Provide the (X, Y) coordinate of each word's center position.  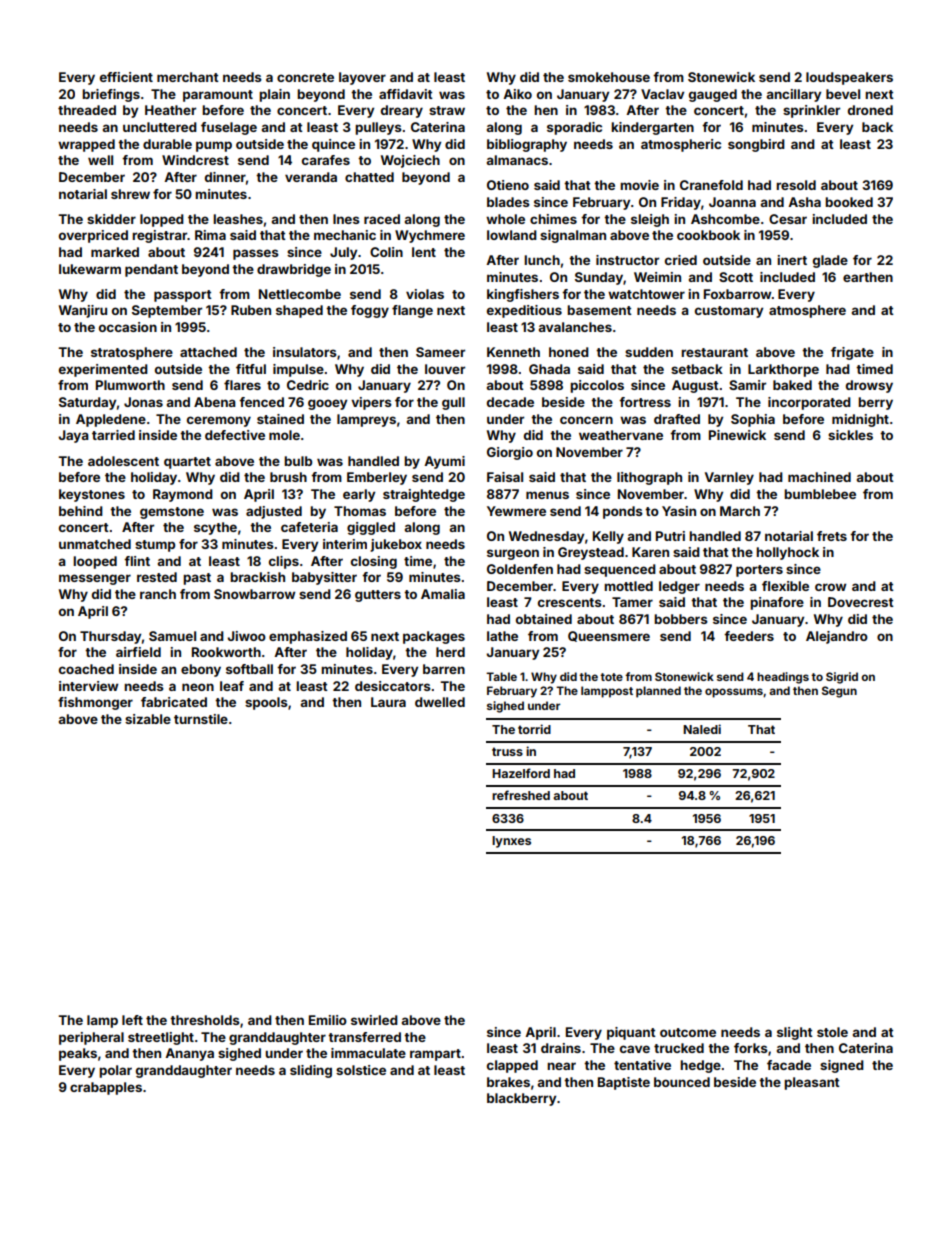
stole (832, 1032)
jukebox (396, 545)
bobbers (681, 619)
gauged (713, 95)
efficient (126, 77)
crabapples (106, 1088)
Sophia (753, 420)
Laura (388, 702)
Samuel (172, 636)
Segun (839, 692)
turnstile (201, 719)
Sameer (440, 352)
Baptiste (624, 1083)
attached (208, 352)
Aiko (517, 94)
